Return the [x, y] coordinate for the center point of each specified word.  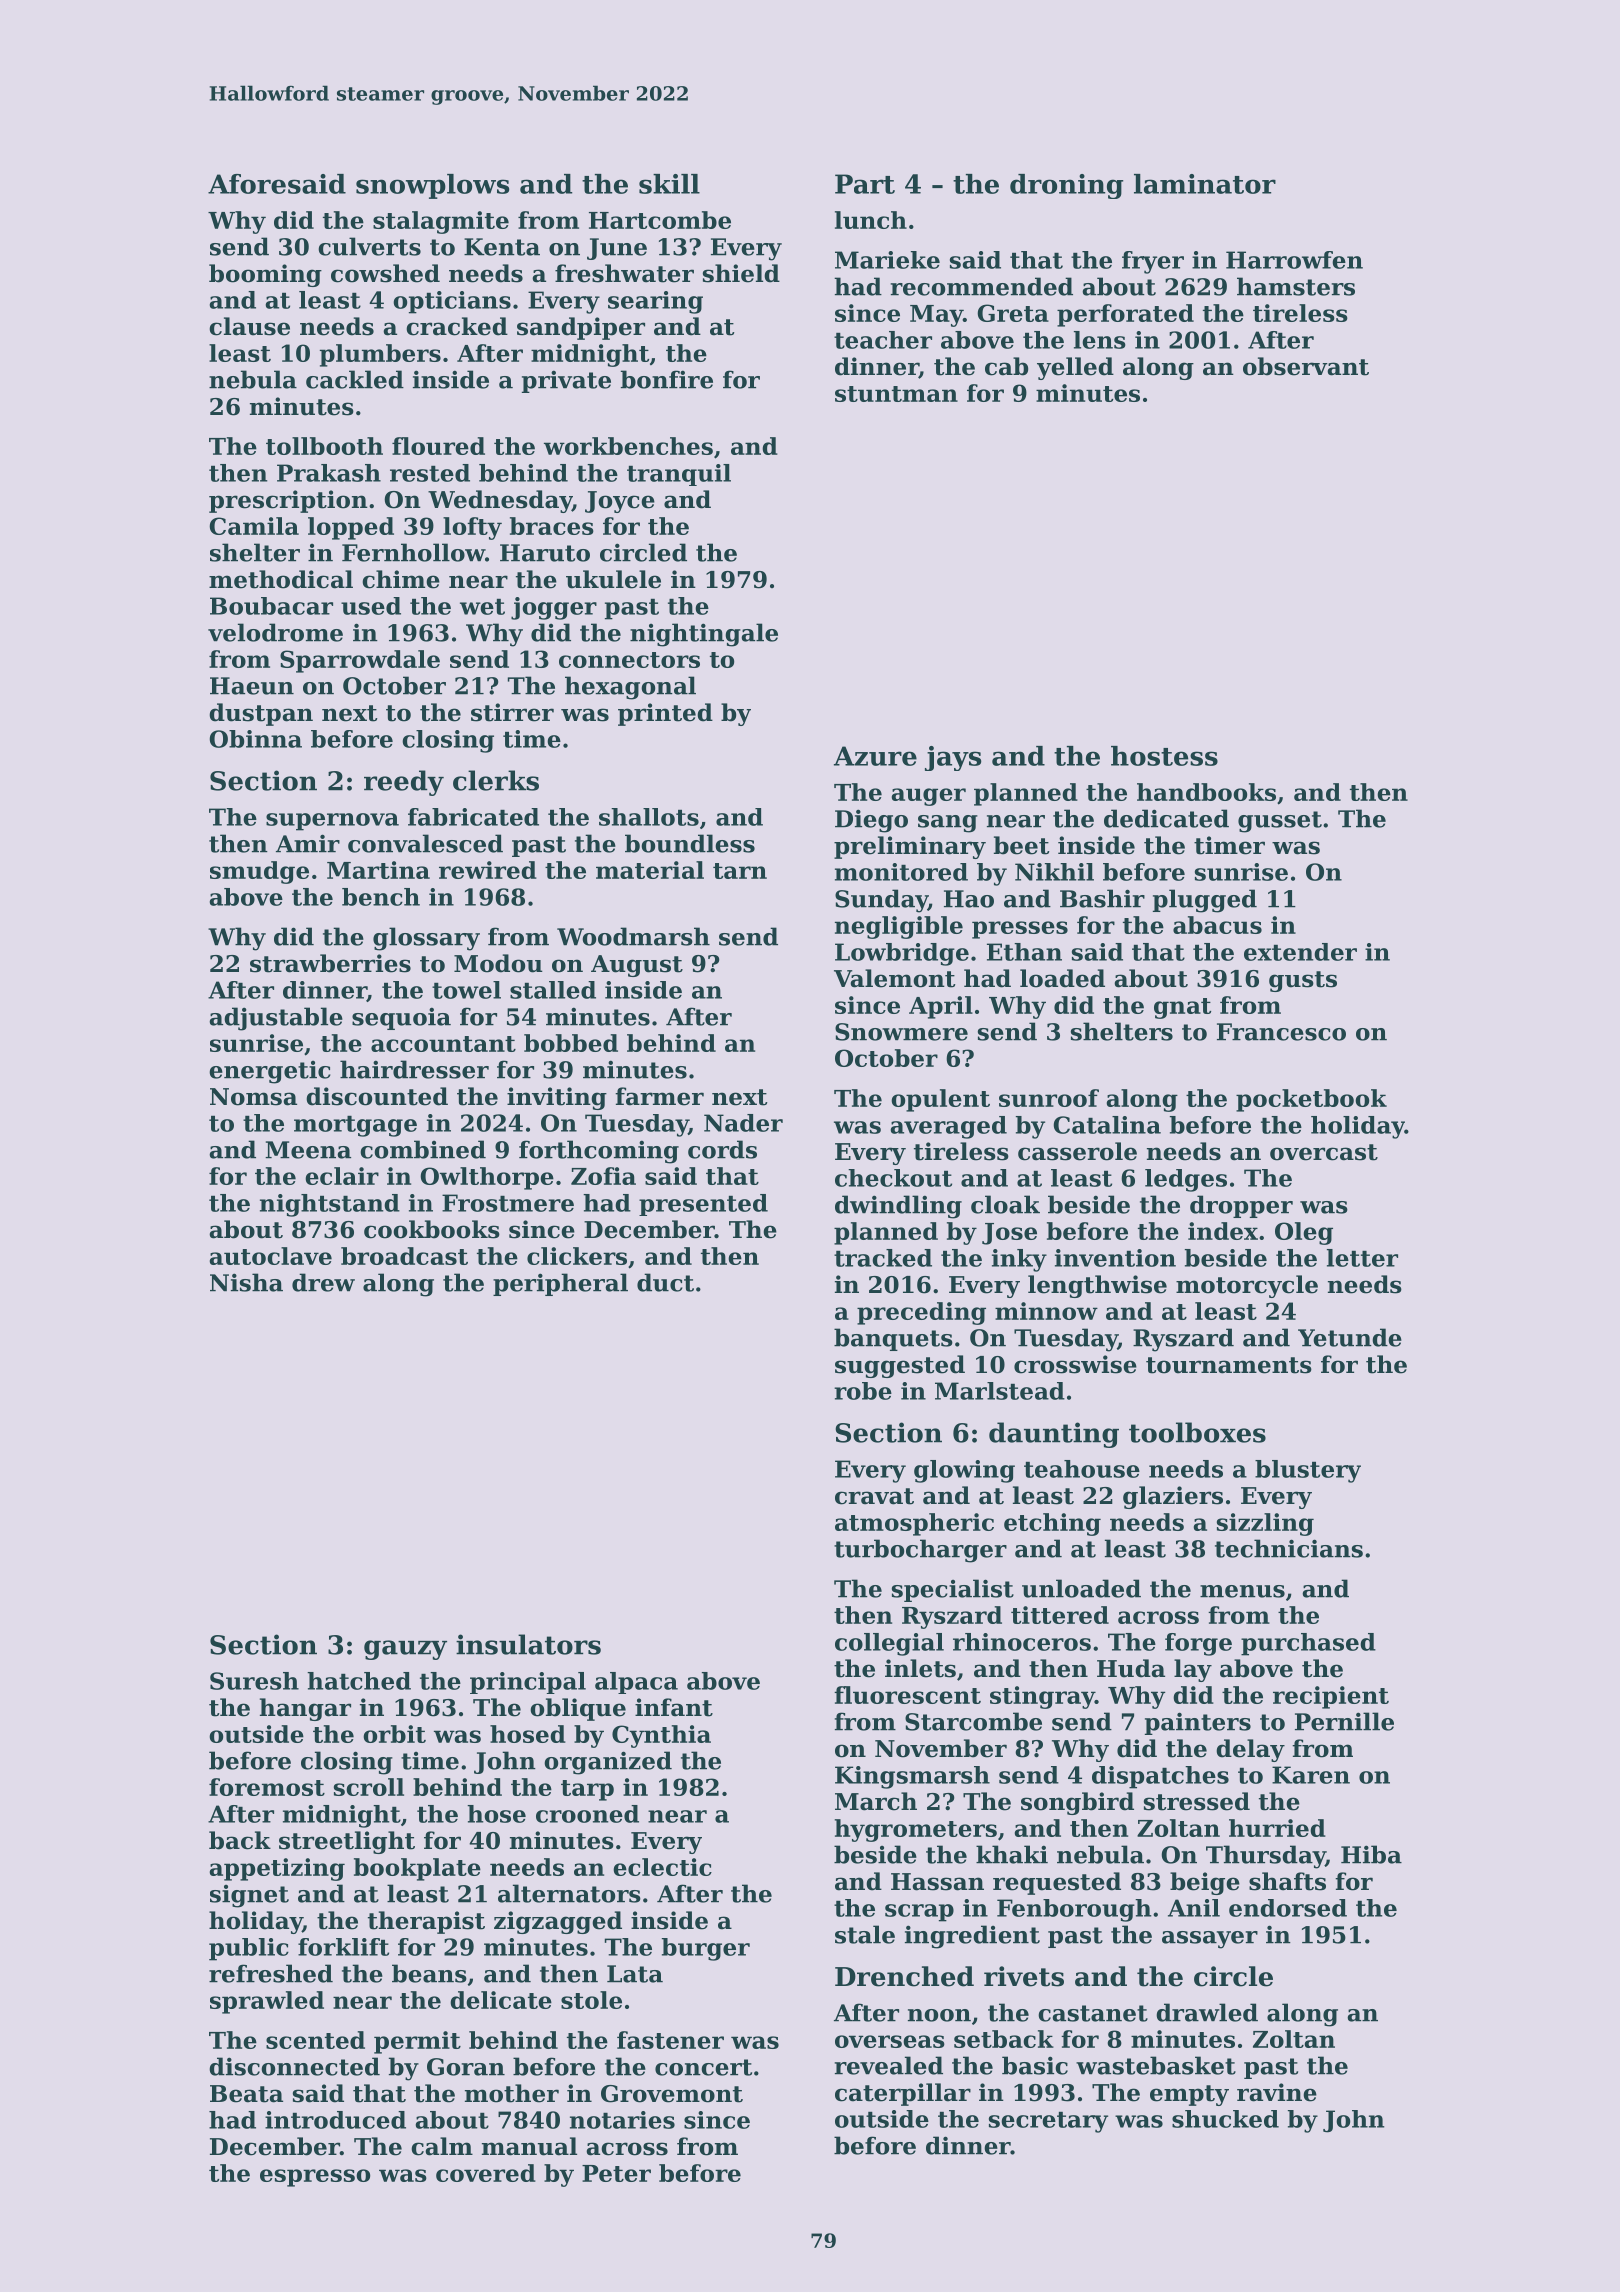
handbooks [1206, 792]
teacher [883, 340]
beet [1021, 845]
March [876, 1801]
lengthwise [1097, 1286]
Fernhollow [413, 552]
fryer [1153, 262]
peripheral [560, 1284]
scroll [369, 1787]
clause [249, 326]
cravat [874, 1496]
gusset [1280, 822]
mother [512, 2093]
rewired [488, 870]
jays [953, 758]
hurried [1277, 1828]
